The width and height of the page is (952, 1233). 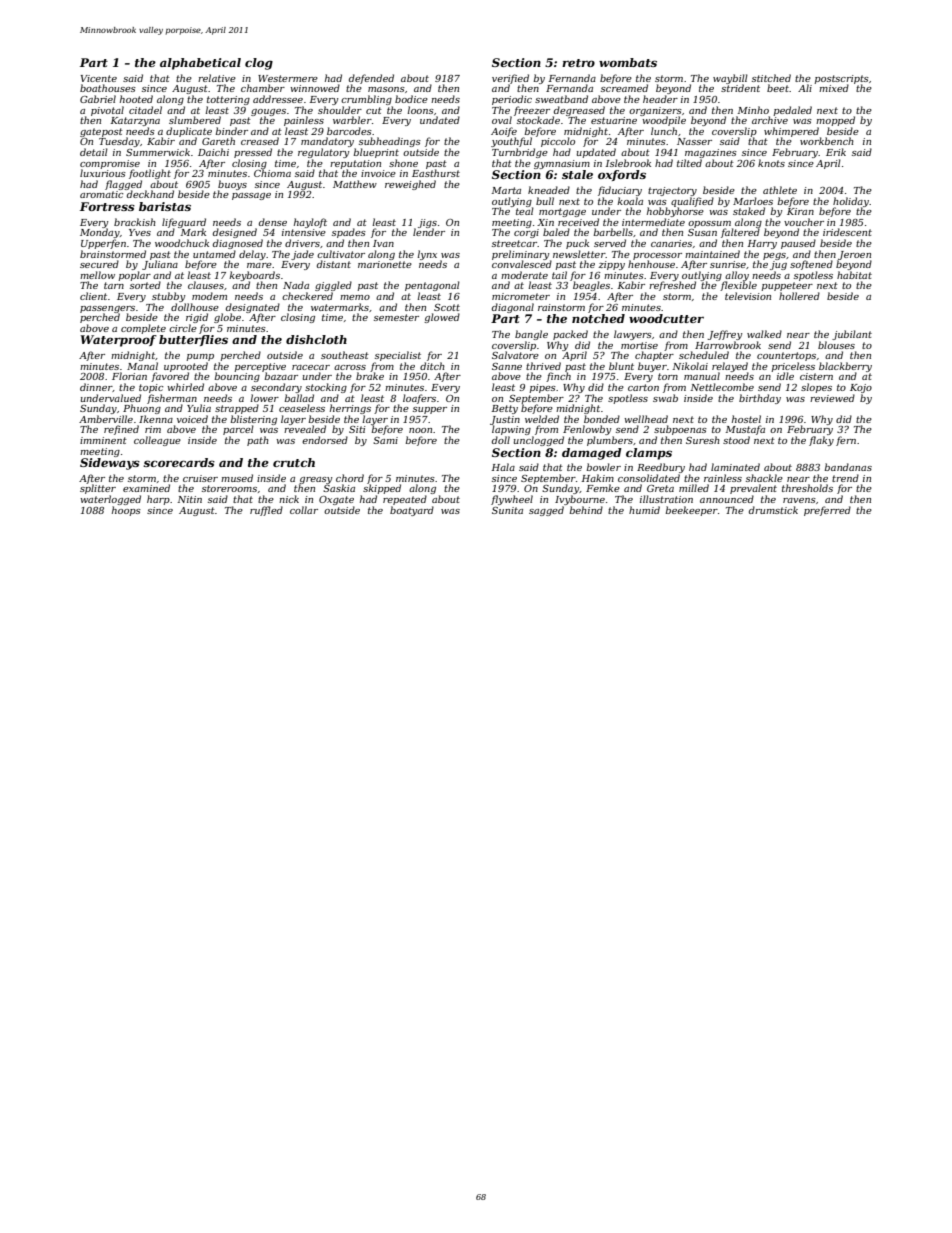 I want to click on subheadings, so click(x=390, y=142).
